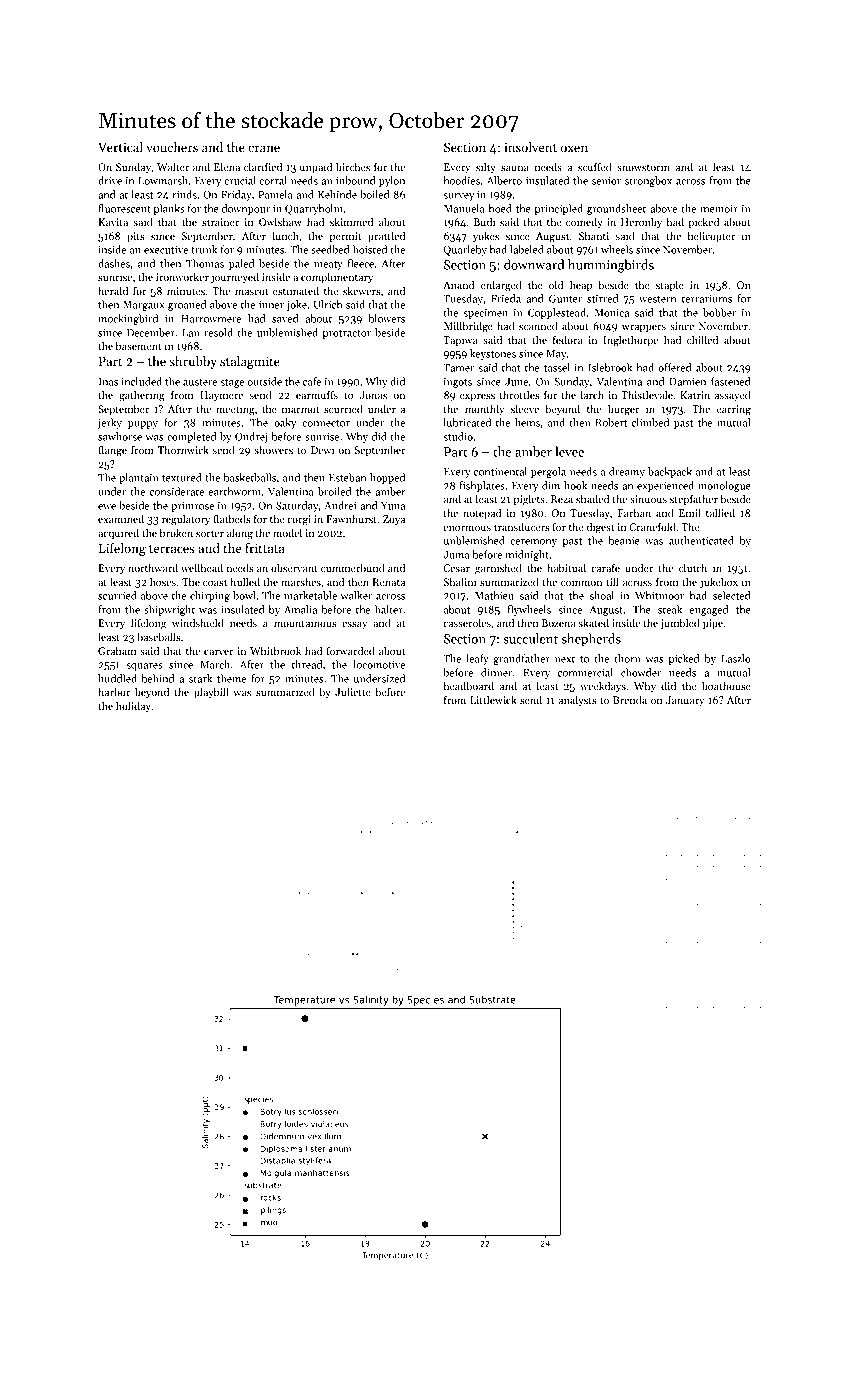 This screenshot has width=849, height=1400. I want to click on strainer, so click(220, 222).
